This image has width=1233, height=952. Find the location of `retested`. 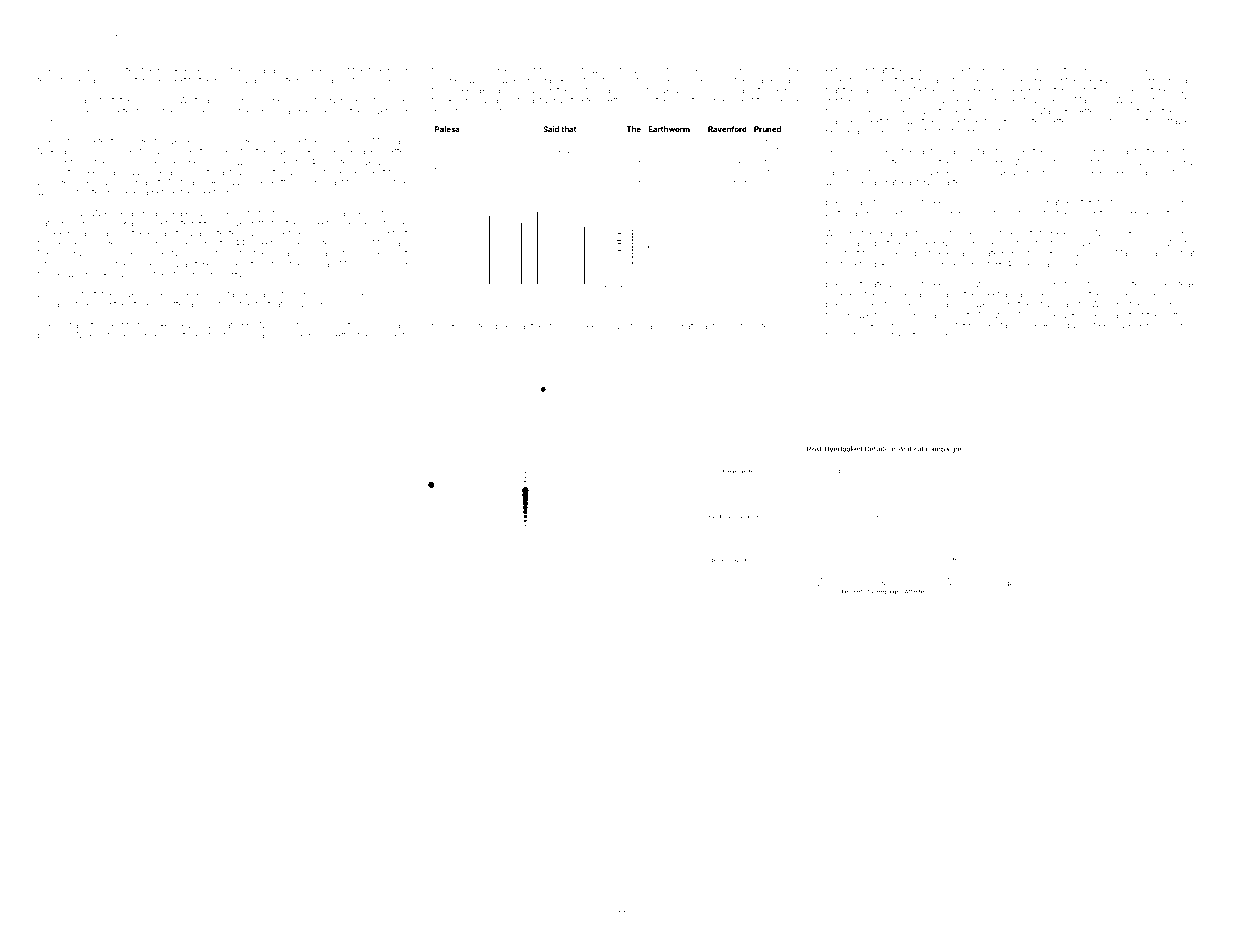

retested is located at coordinates (225, 233).
